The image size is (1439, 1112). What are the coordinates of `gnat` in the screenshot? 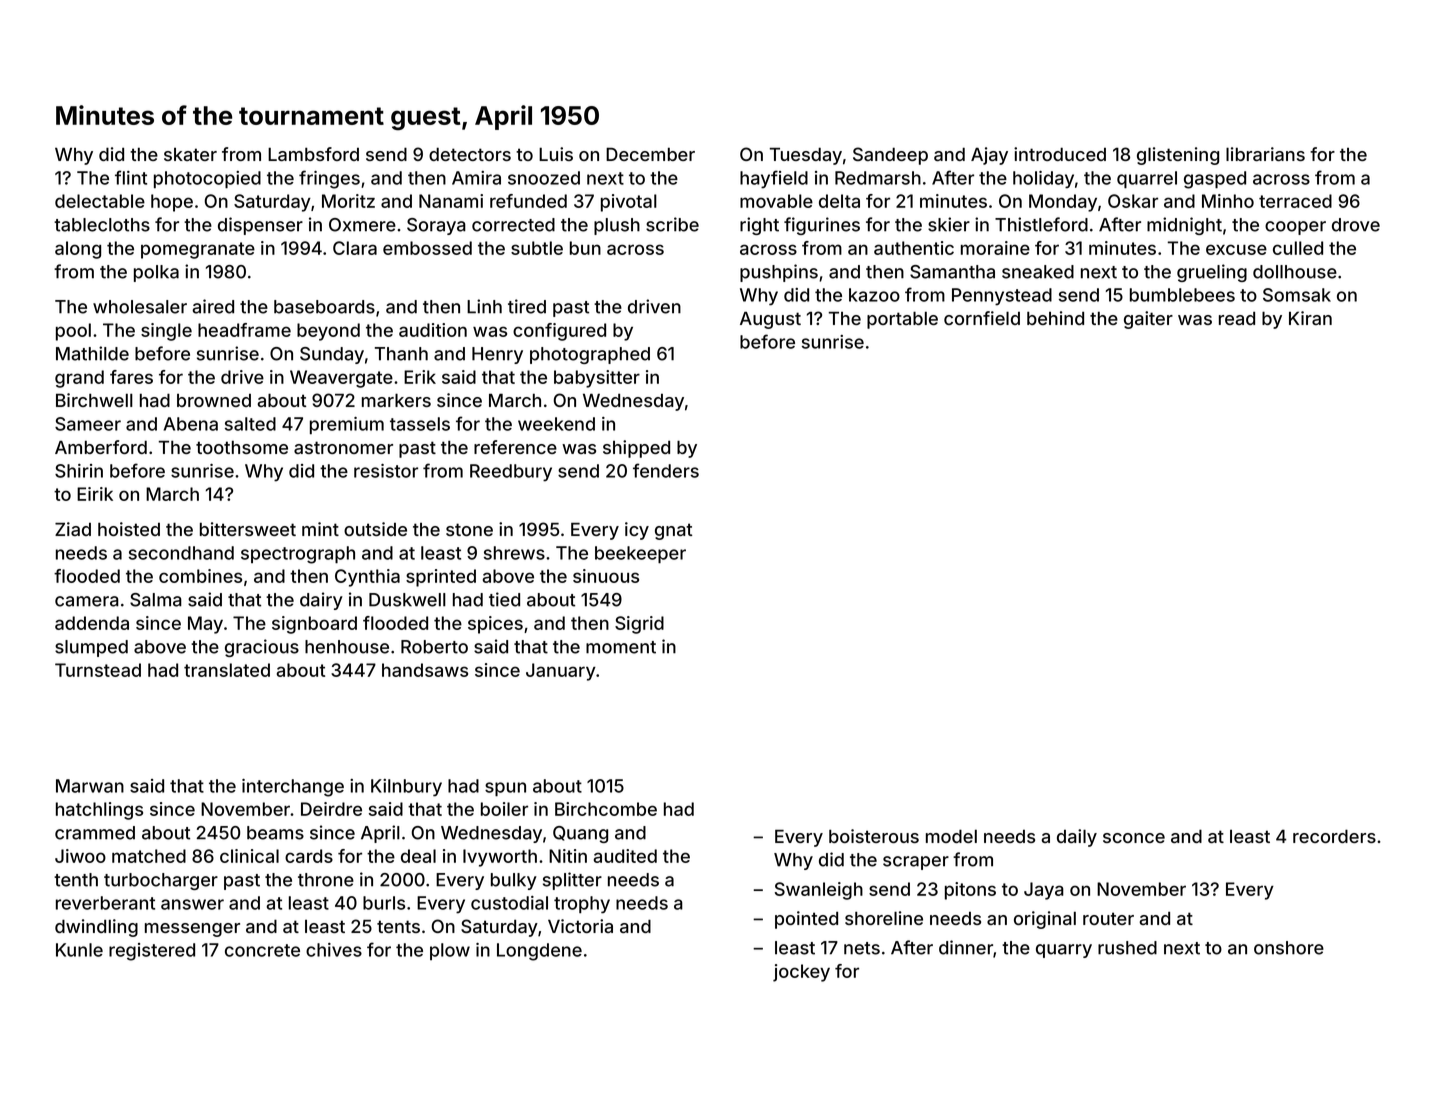 It's located at (673, 531).
